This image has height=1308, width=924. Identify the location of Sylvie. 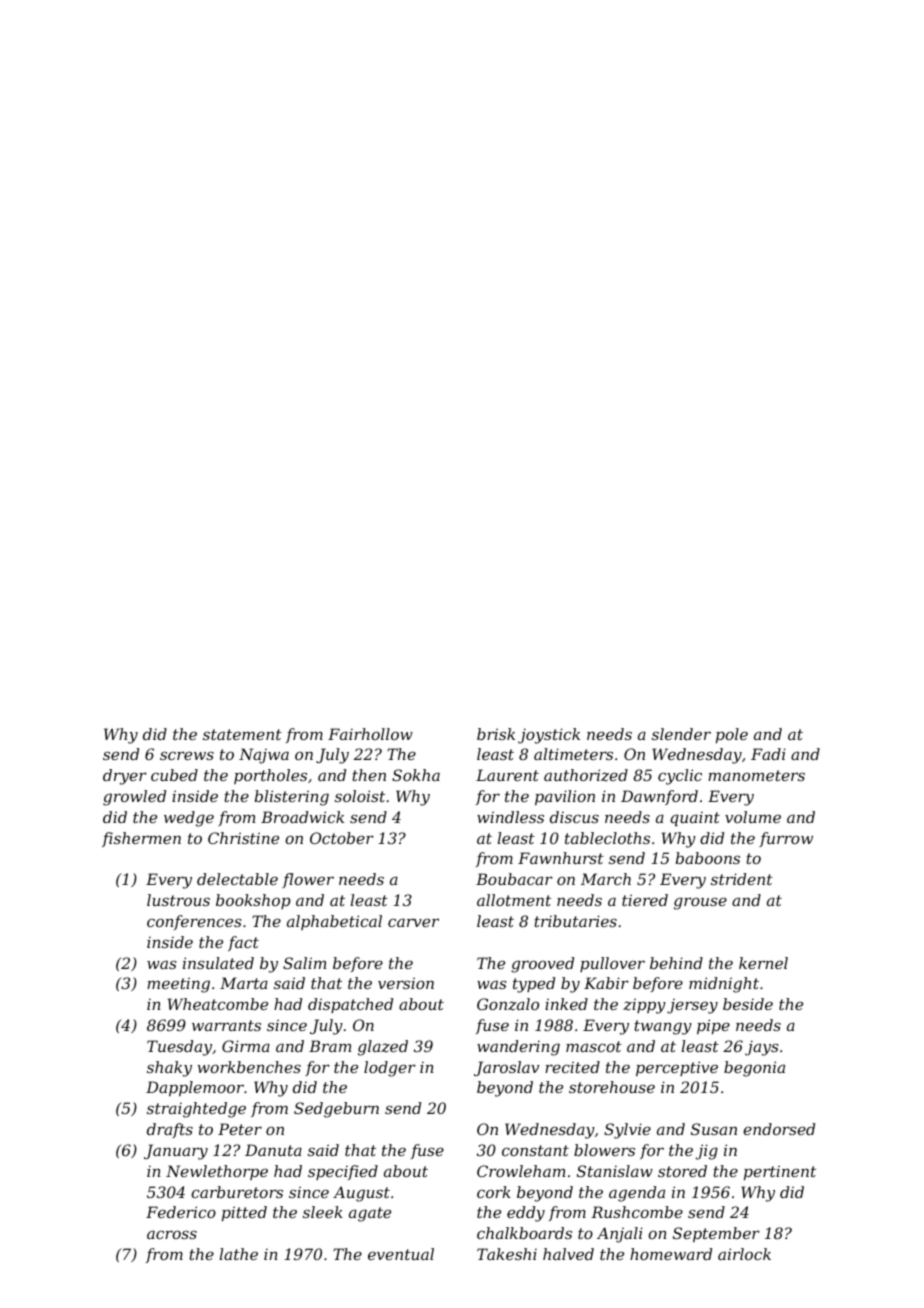
(627, 1131).
